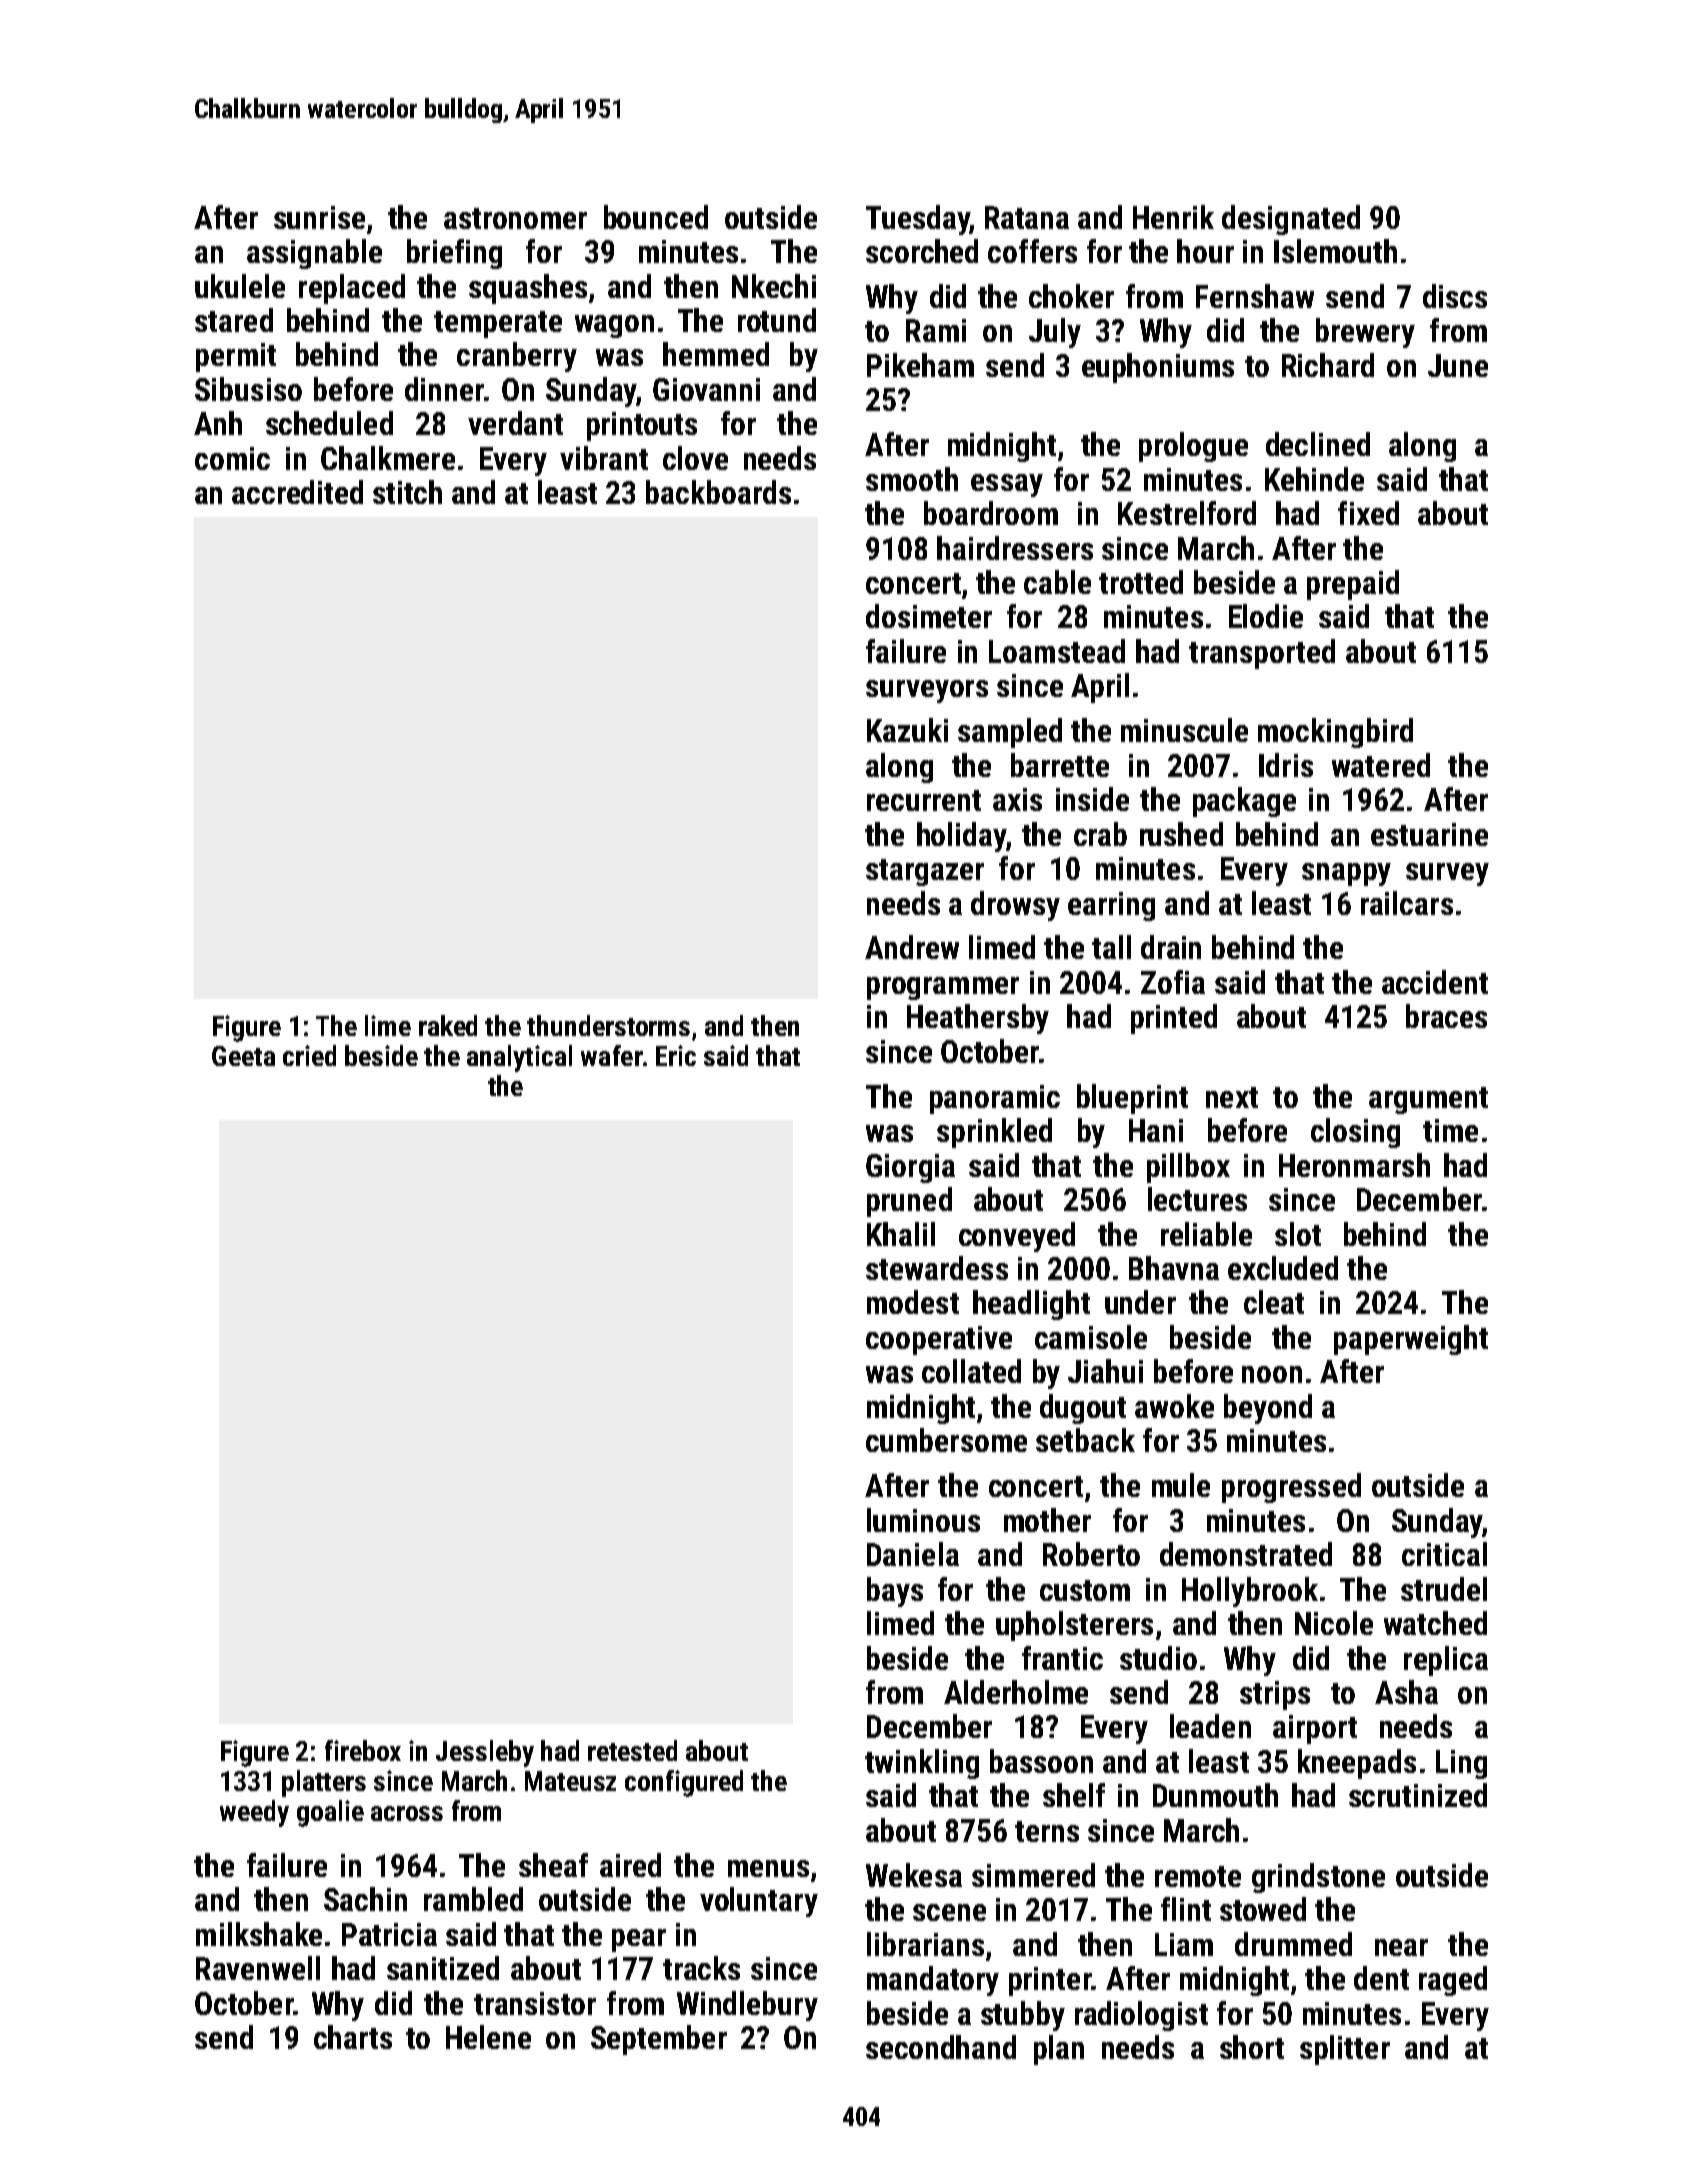  I want to click on Pikeham, so click(920, 365).
